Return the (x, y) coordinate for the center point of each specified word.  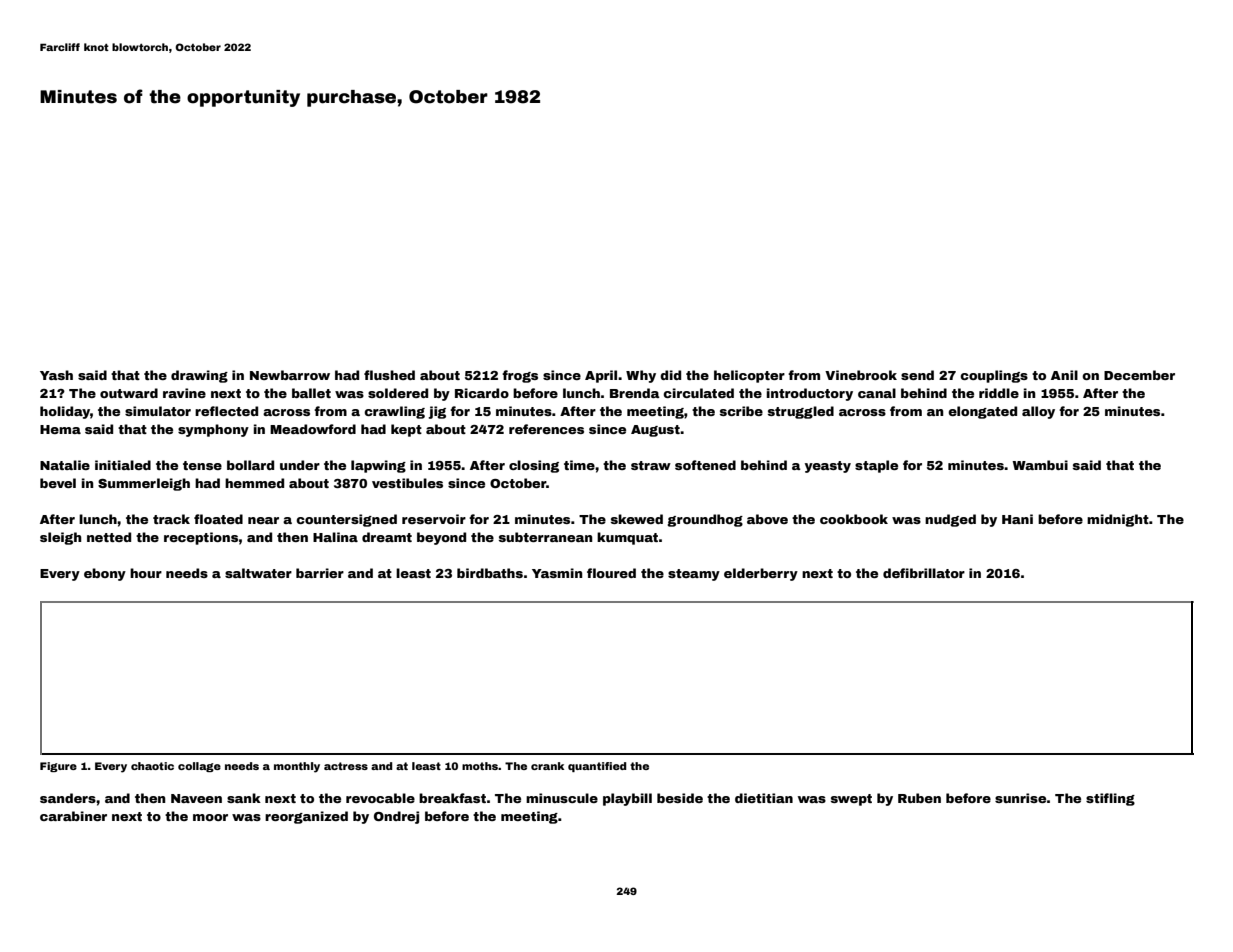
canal (877, 393)
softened (705, 465)
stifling (1110, 799)
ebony (105, 574)
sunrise (1020, 798)
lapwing (378, 466)
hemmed (254, 483)
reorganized (306, 817)
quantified (597, 767)
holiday (65, 412)
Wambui (1040, 465)
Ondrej (396, 817)
